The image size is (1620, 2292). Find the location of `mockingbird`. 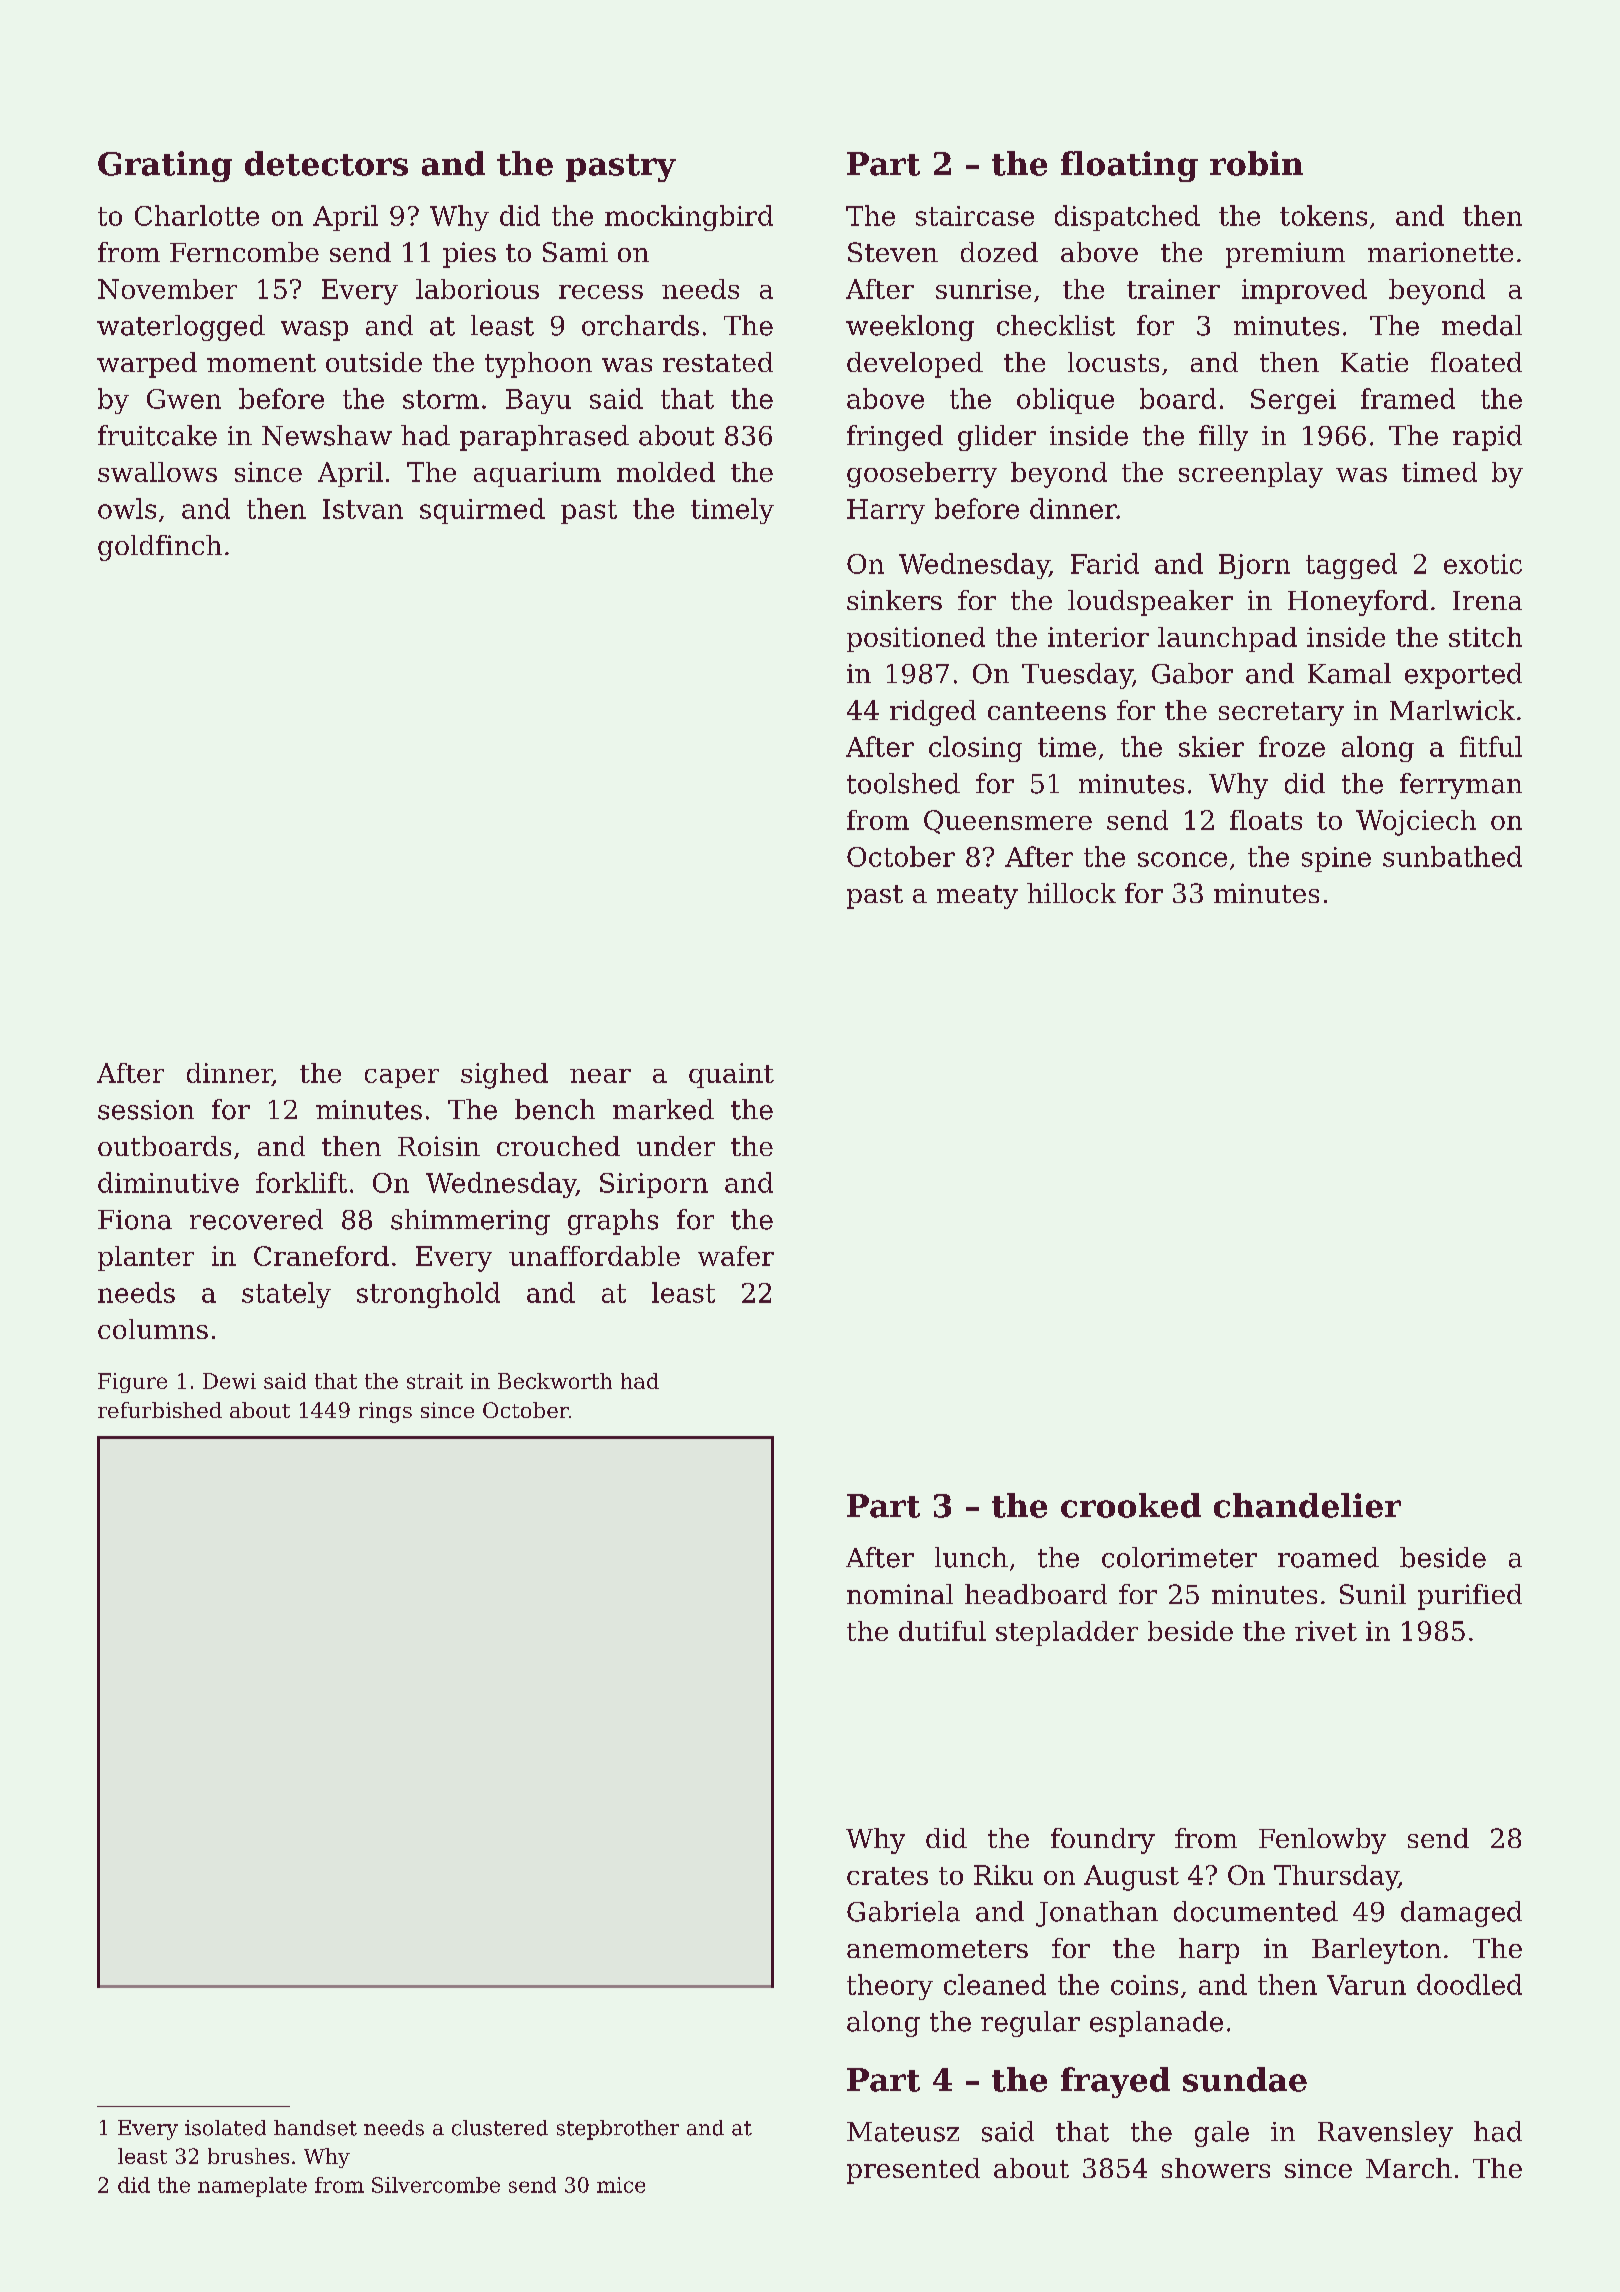

mockingbird is located at coordinates (689, 218).
